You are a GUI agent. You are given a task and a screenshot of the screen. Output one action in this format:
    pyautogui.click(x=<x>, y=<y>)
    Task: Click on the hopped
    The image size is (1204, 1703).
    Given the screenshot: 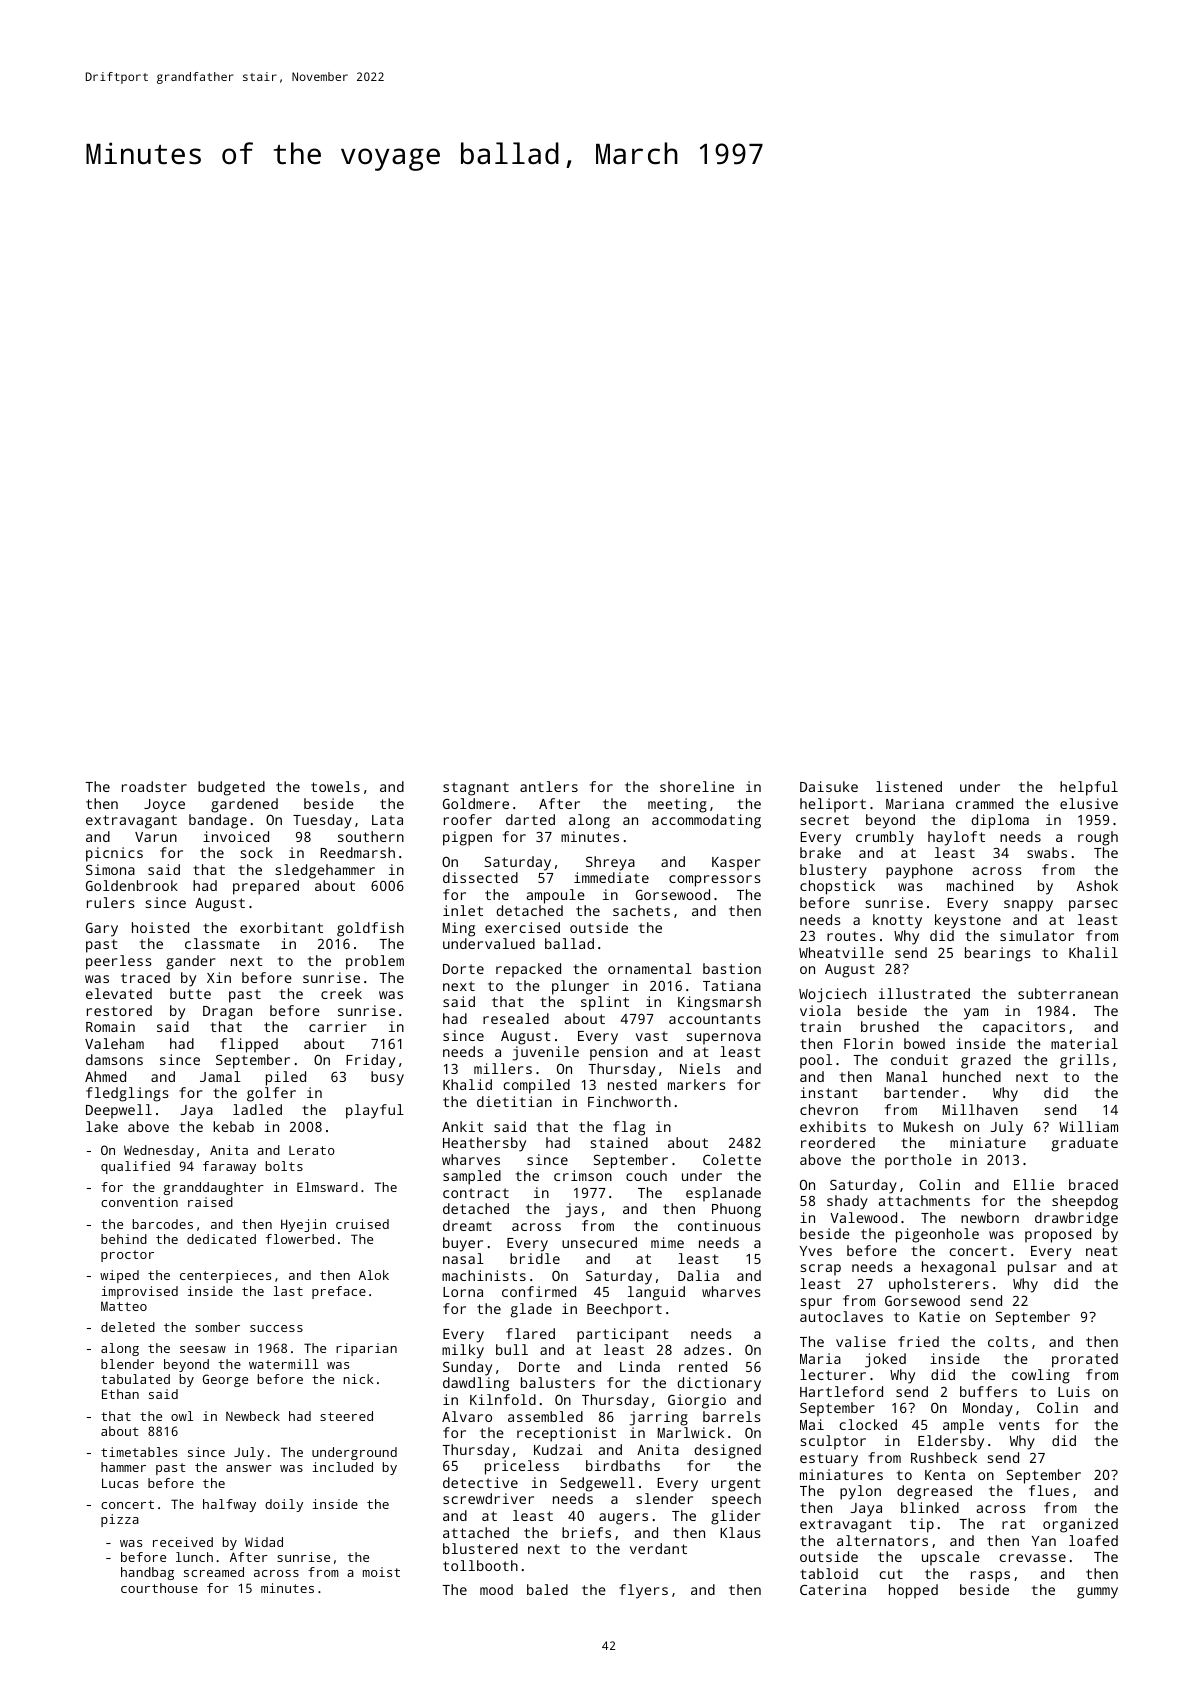 What is the action you would take?
    pyautogui.click(x=913, y=1591)
